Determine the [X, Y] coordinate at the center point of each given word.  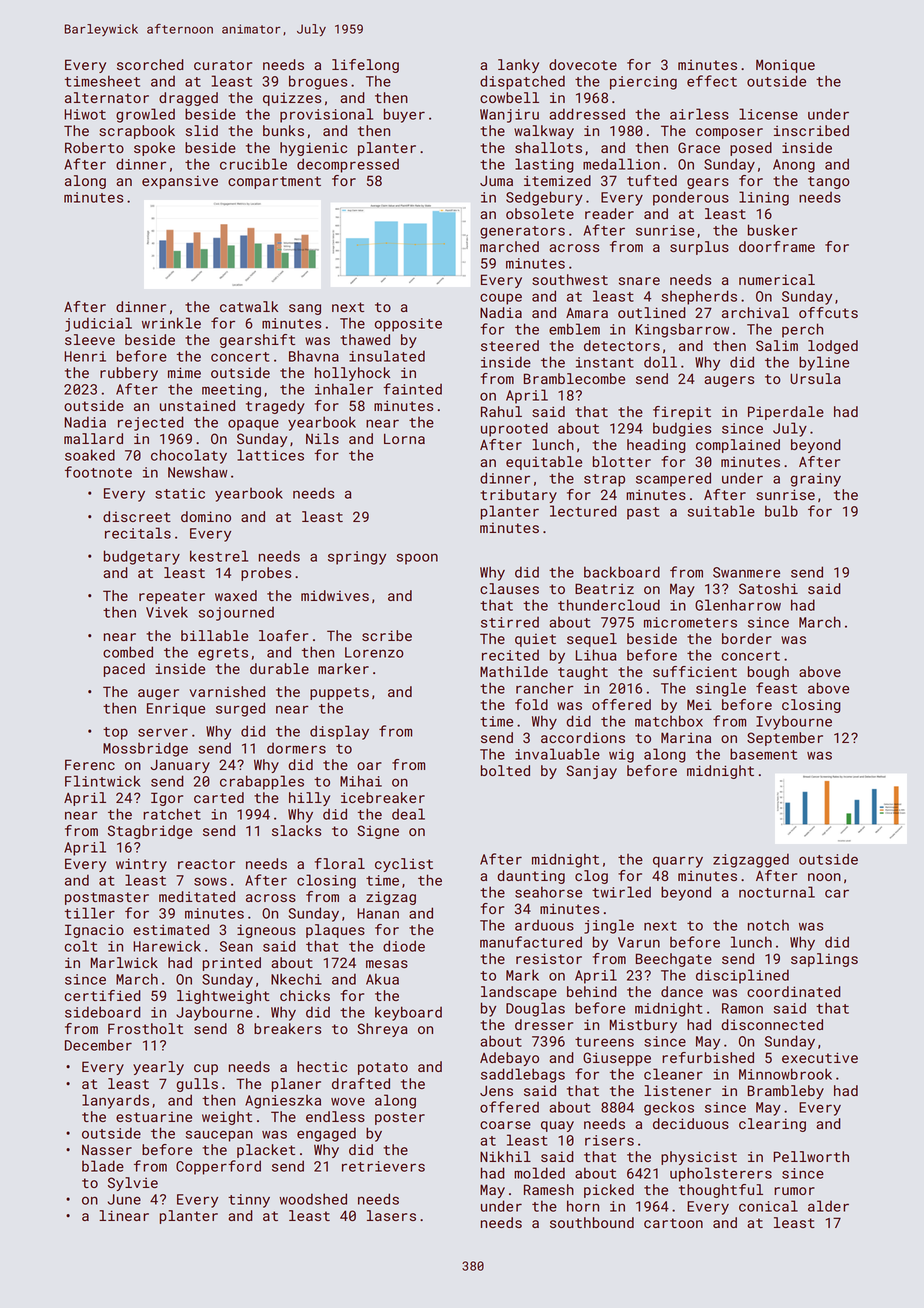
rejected [150, 423]
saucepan [219, 1136]
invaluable [557, 754]
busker [773, 230]
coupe [501, 299]
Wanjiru [509, 116]
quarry [678, 862]
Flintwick [103, 781]
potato [383, 1068]
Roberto [94, 147]
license [768, 114]
